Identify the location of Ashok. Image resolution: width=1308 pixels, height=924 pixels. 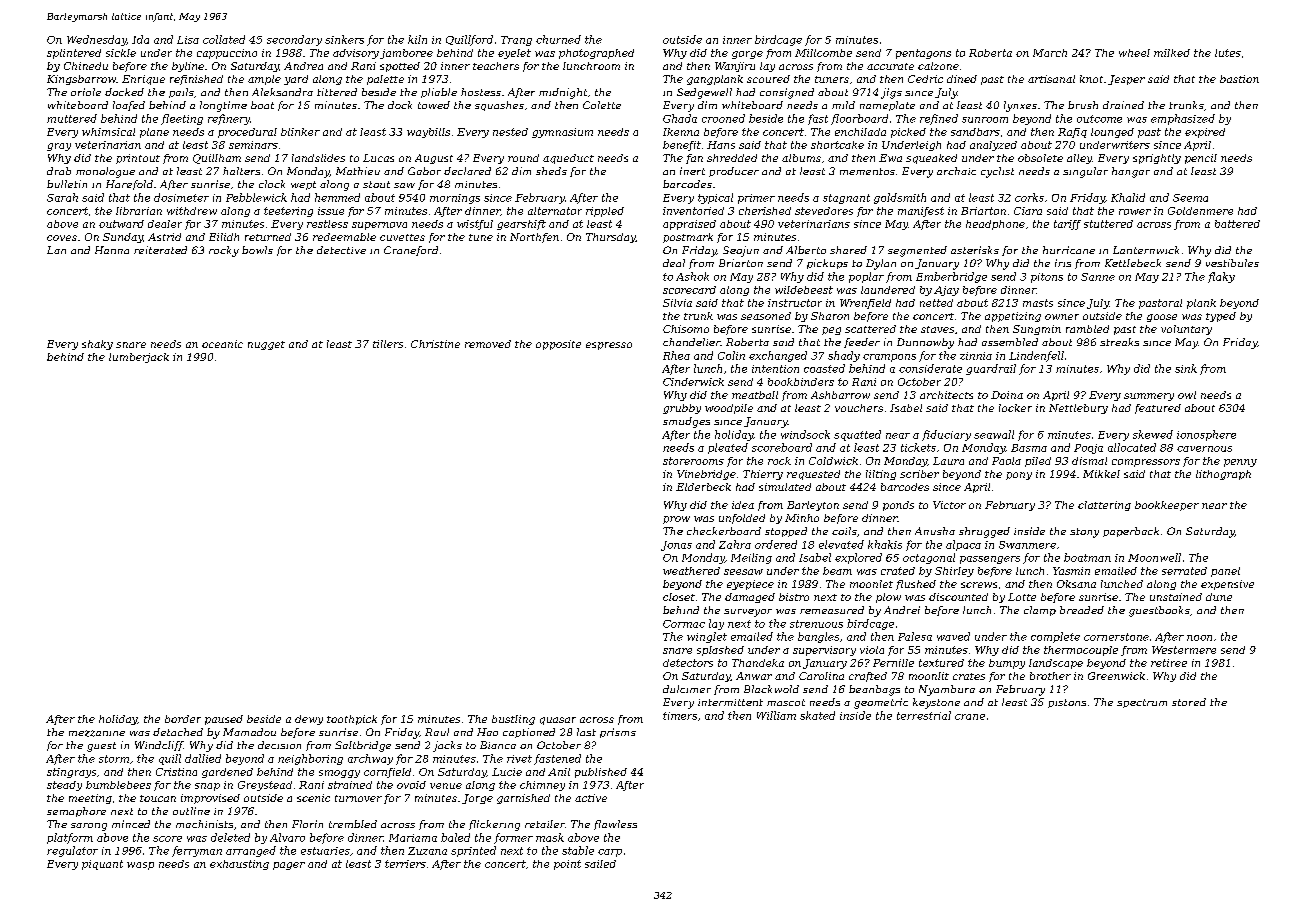
(692, 276).
